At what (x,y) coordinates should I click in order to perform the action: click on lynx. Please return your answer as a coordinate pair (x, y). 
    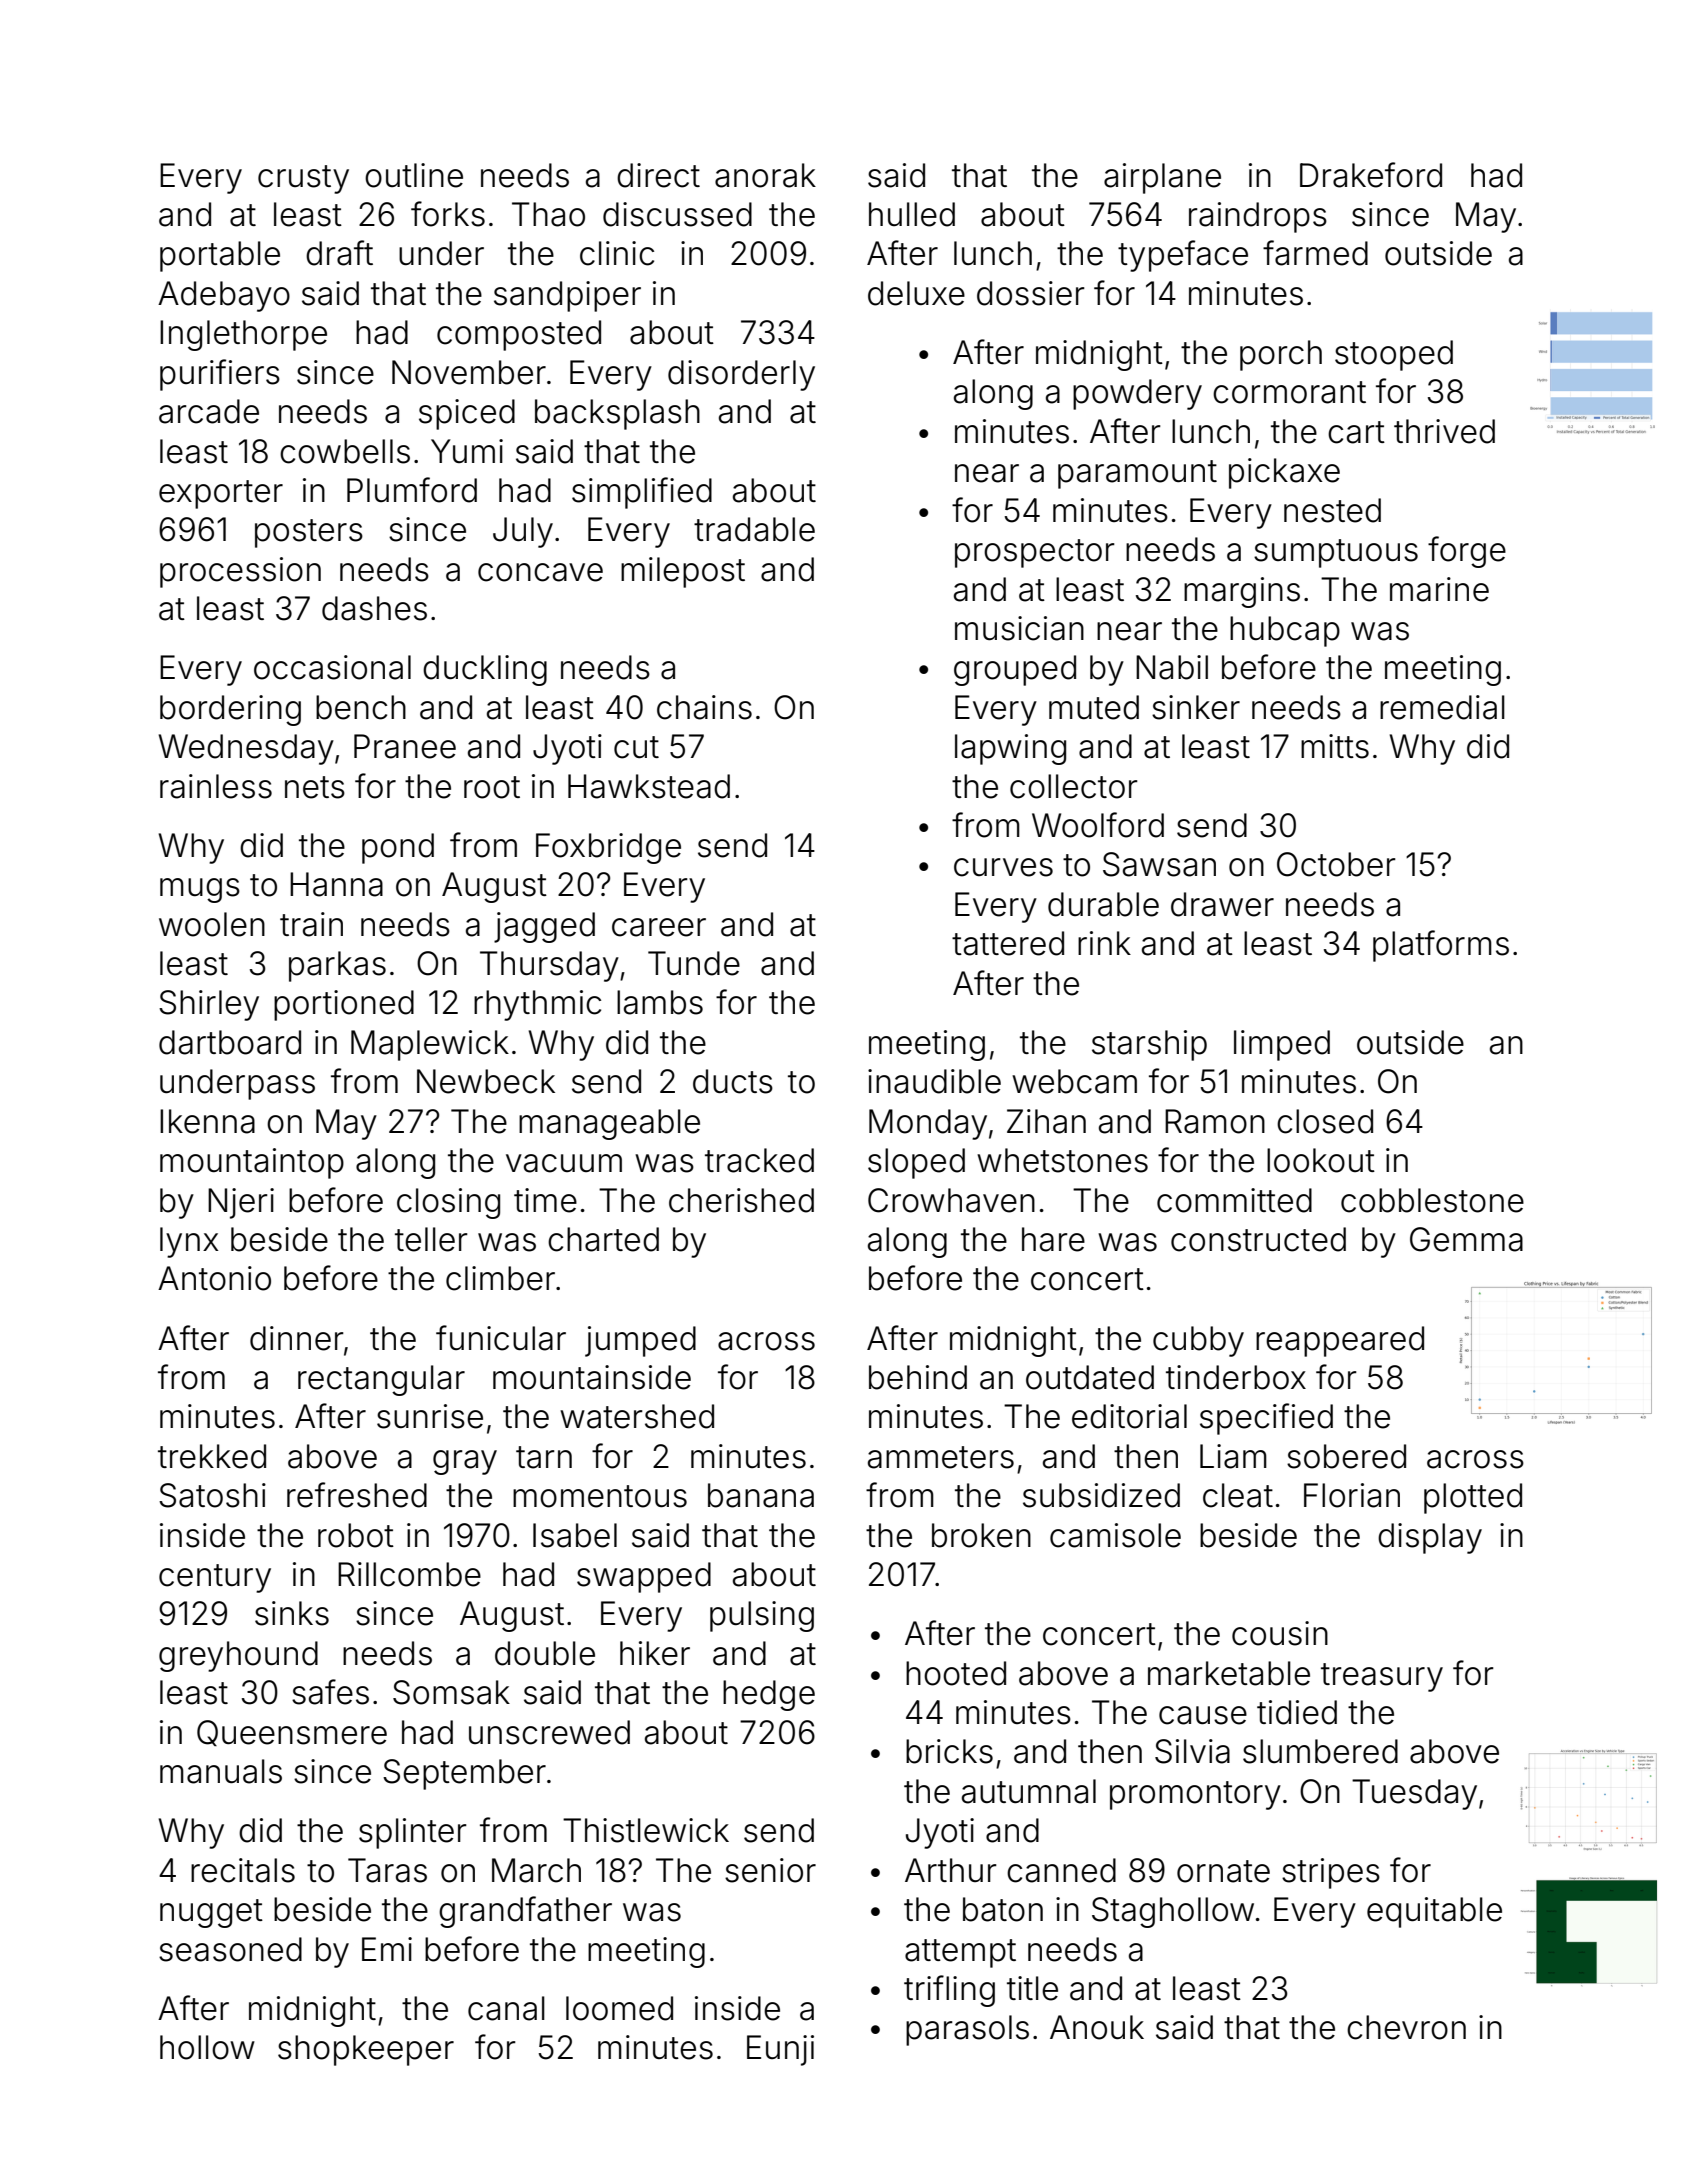
    Looking at the image, I should click on (189, 1242).
